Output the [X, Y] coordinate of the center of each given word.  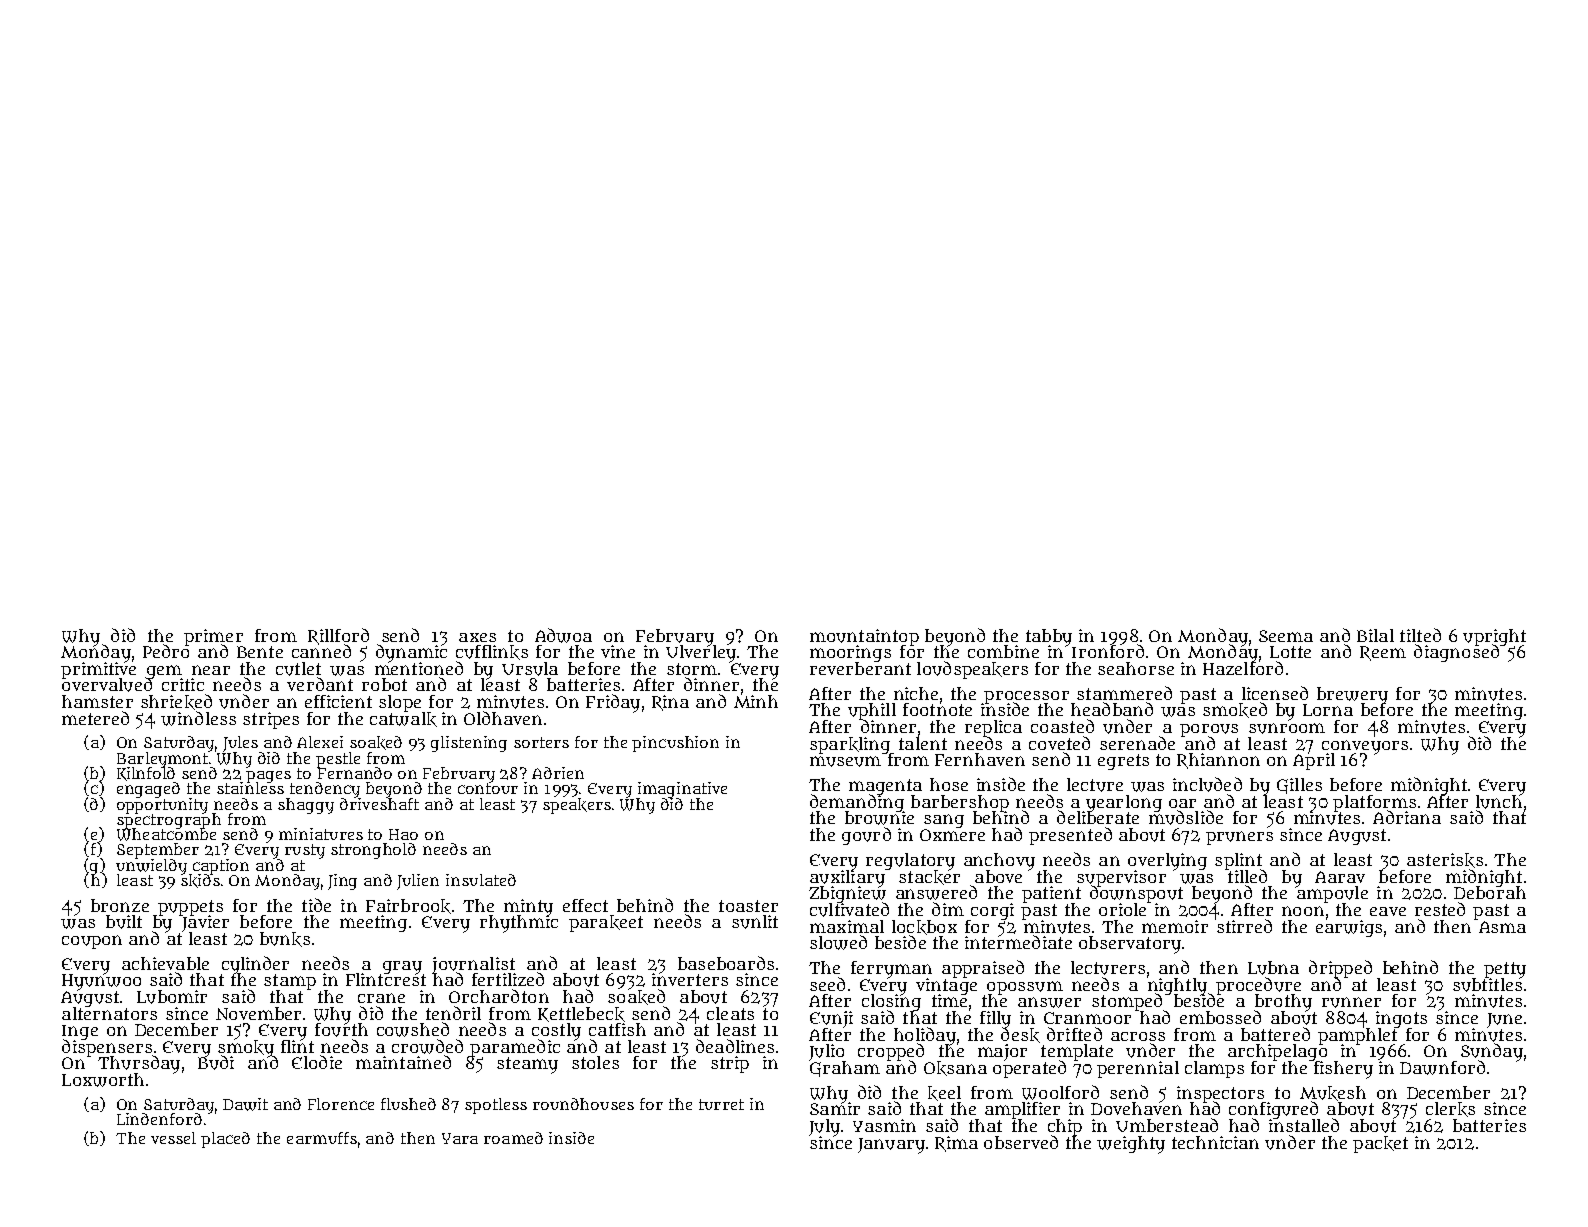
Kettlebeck [581, 1014]
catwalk [403, 719]
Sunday [1492, 1052]
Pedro [166, 651]
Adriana [1407, 817]
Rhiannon [1218, 761]
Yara [460, 1138]
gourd [866, 836]
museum [845, 761]
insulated [481, 880]
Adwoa [563, 635]
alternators [109, 1013]
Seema [1286, 636]
